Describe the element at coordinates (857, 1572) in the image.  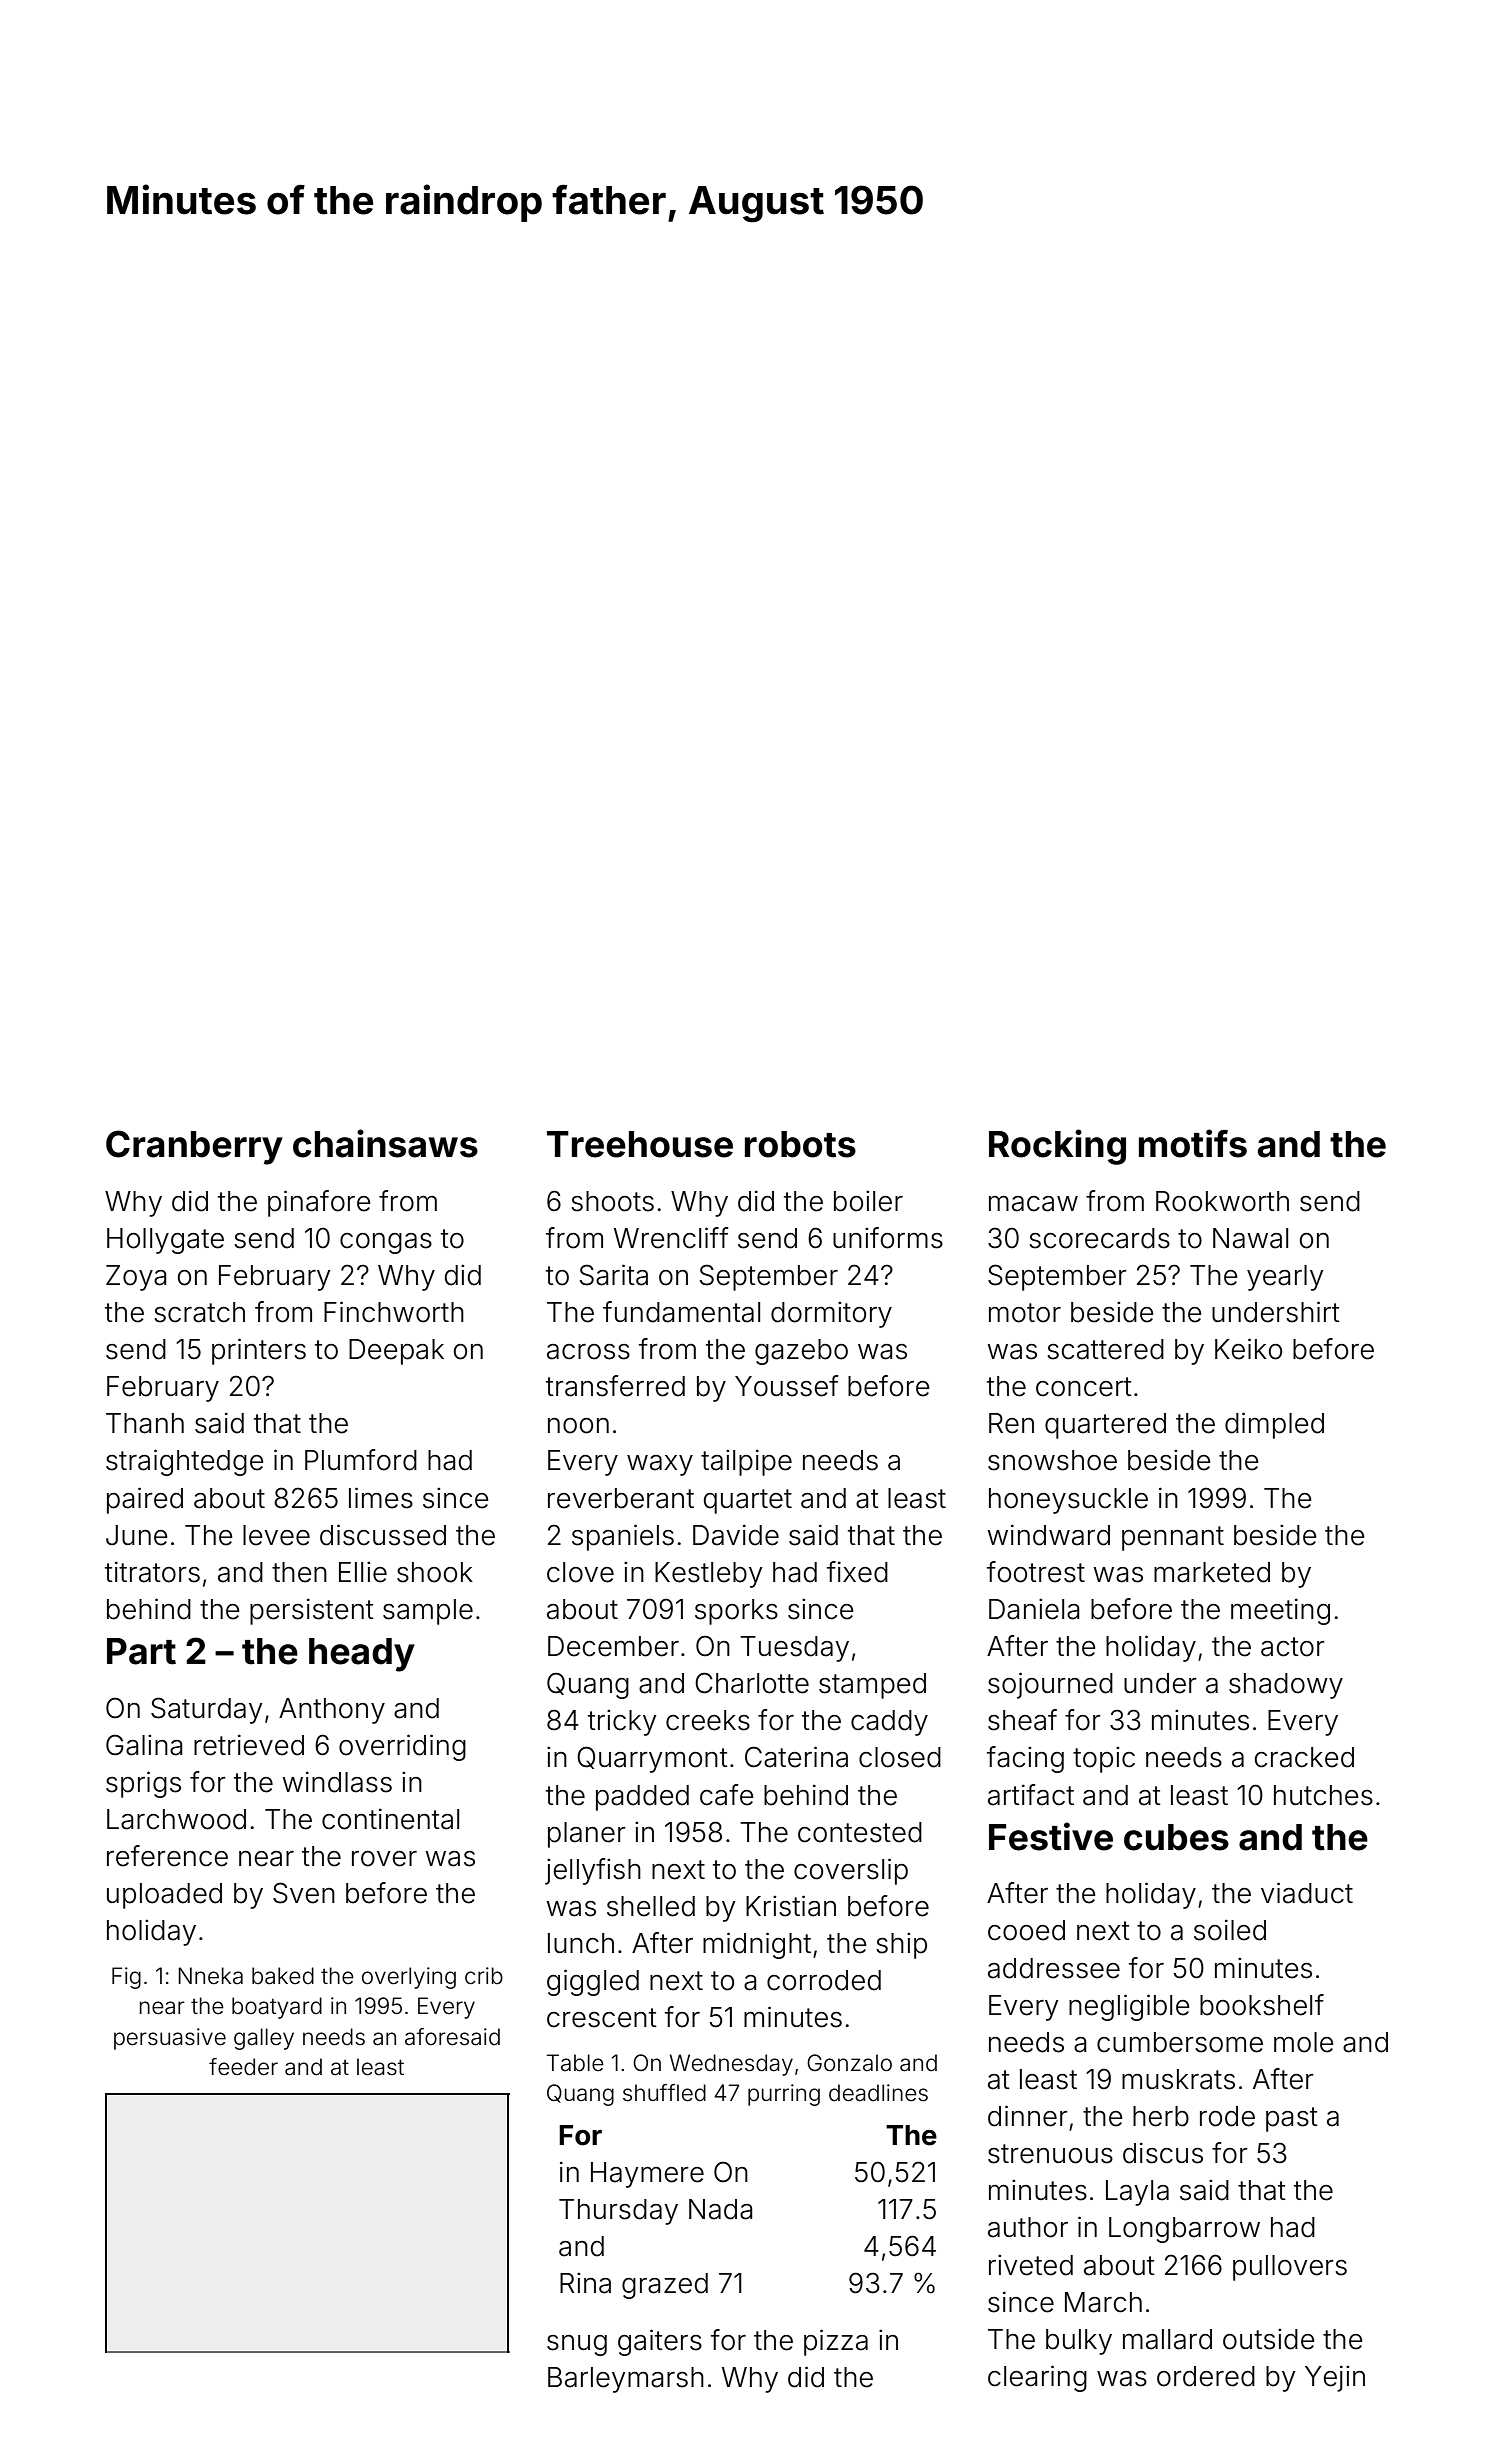
I see `fixed` at that location.
